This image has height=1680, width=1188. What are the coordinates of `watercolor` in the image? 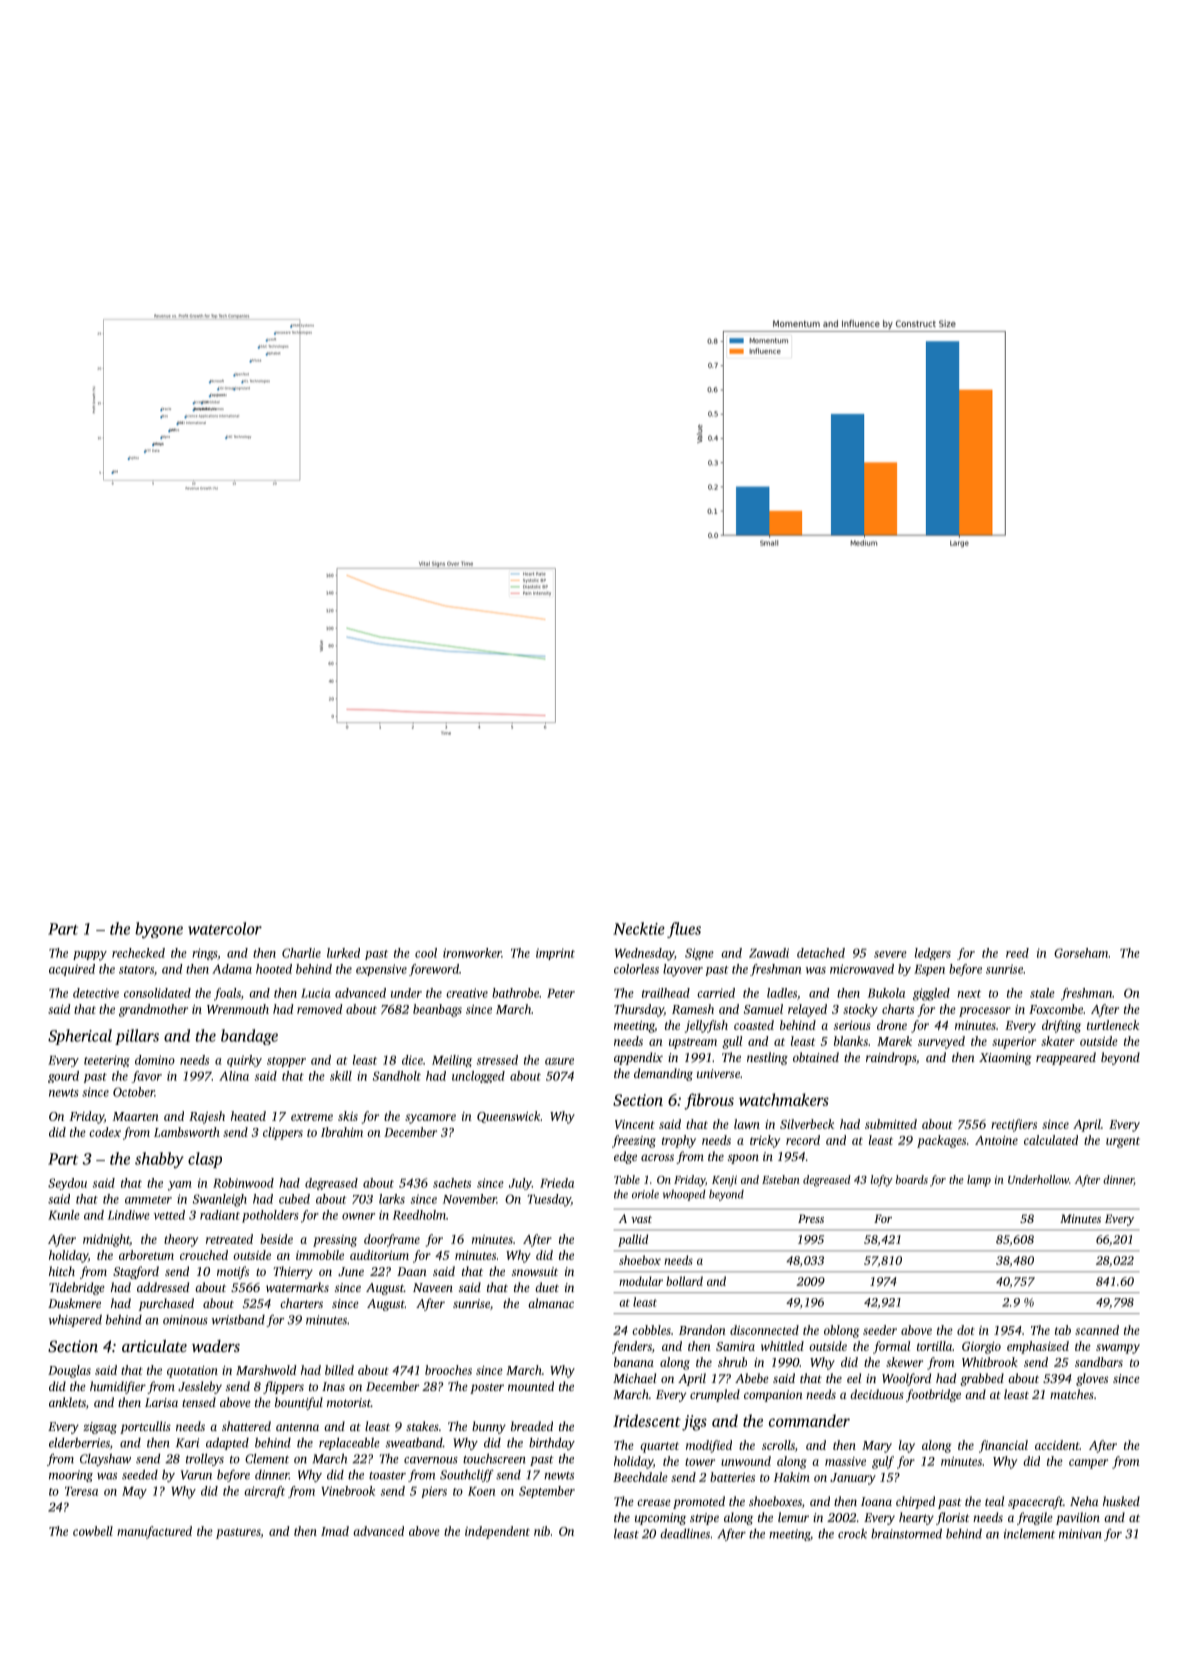 It's located at (225, 928).
